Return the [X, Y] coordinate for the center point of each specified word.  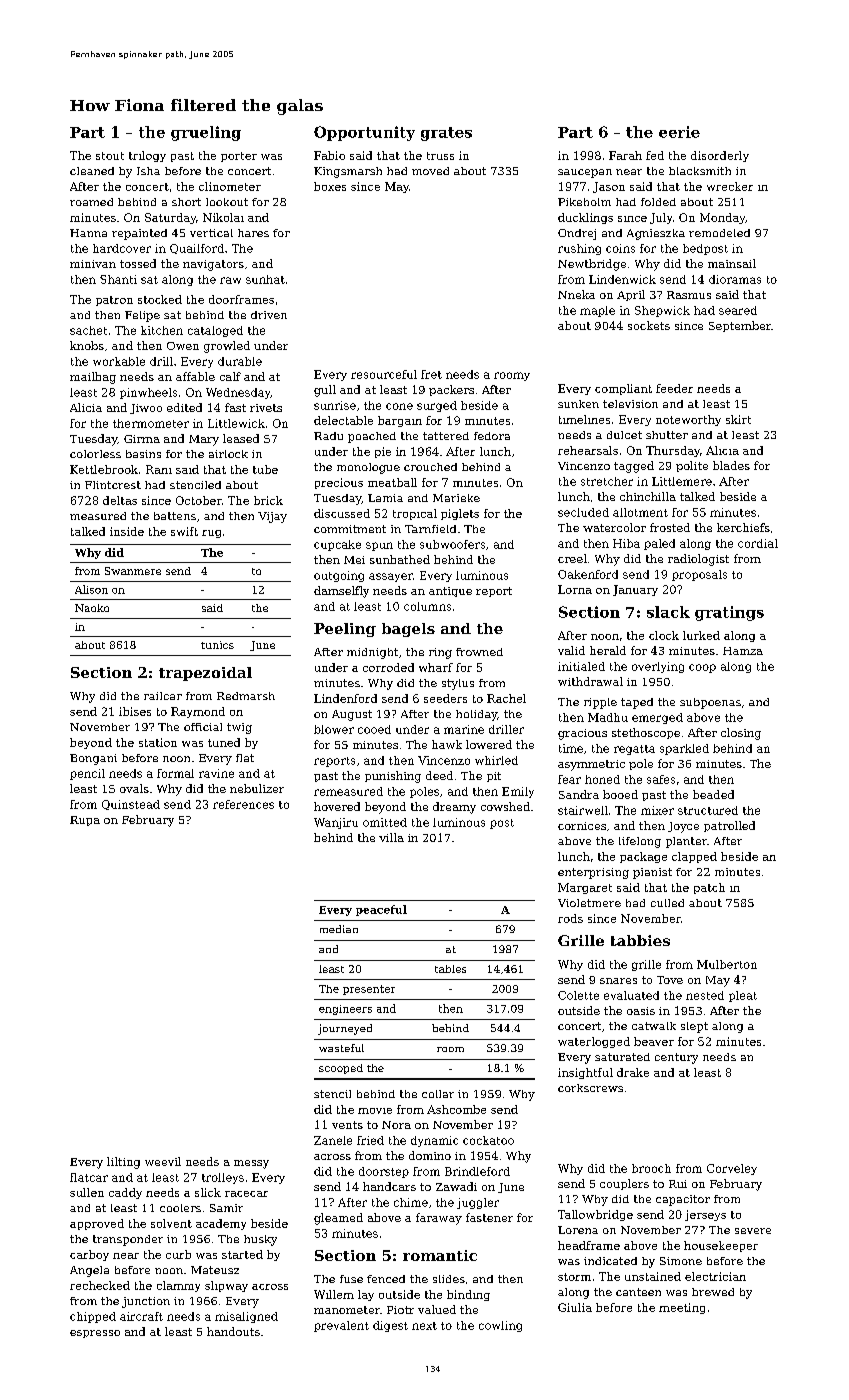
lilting [123, 1163]
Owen [183, 346]
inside [127, 531]
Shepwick [662, 311]
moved [430, 171]
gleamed [338, 1219]
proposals [699, 575]
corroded [388, 667]
